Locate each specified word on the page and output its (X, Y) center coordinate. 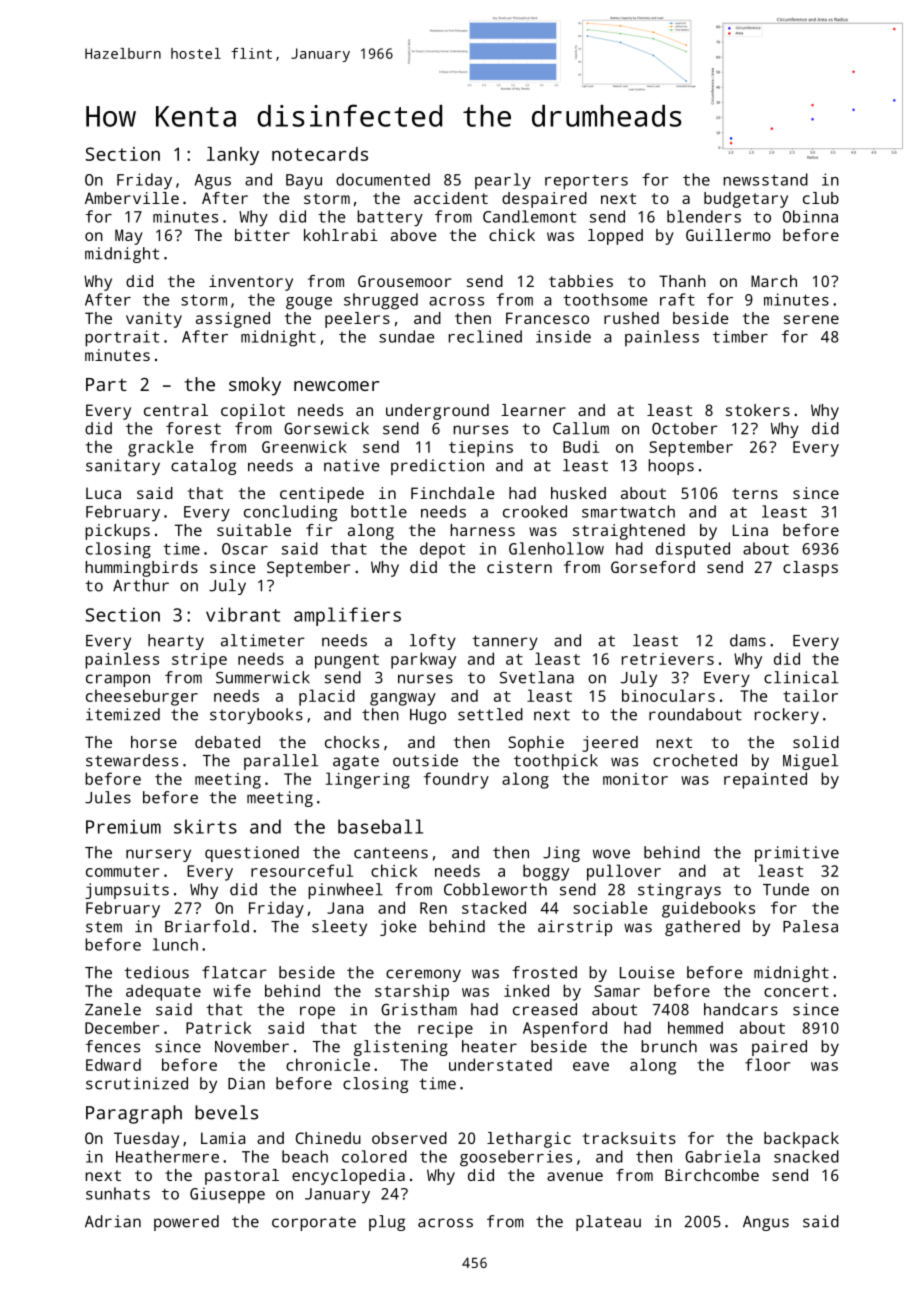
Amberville (132, 198)
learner (533, 410)
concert (796, 991)
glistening (401, 1048)
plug (387, 1223)
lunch (175, 944)
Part (106, 384)
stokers (758, 410)
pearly (503, 181)
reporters (586, 182)
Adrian (113, 1221)
